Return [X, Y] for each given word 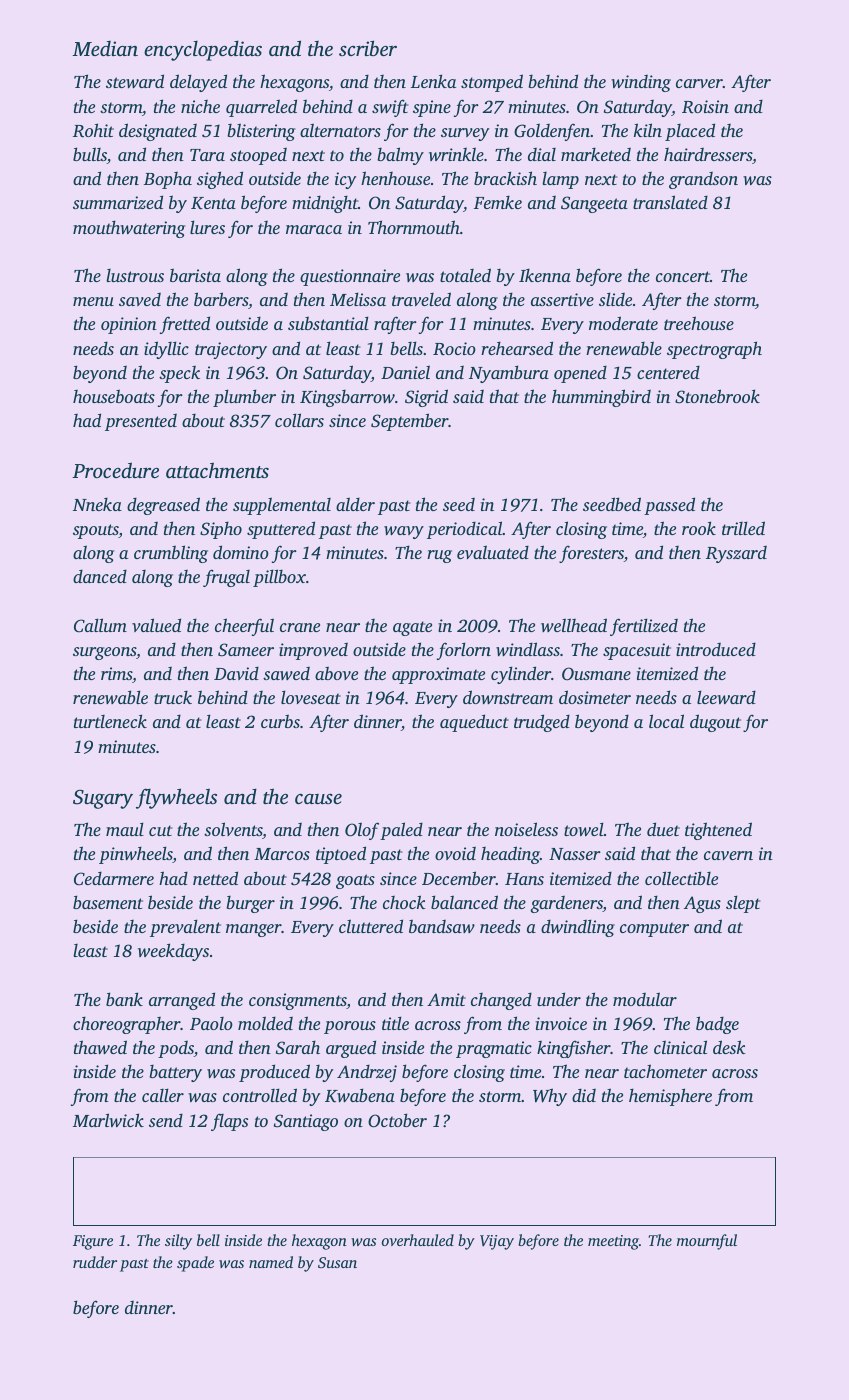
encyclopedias [203, 50]
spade [195, 1264]
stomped [492, 83]
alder [355, 504]
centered [668, 372]
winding [641, 83]
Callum [100, 625]
